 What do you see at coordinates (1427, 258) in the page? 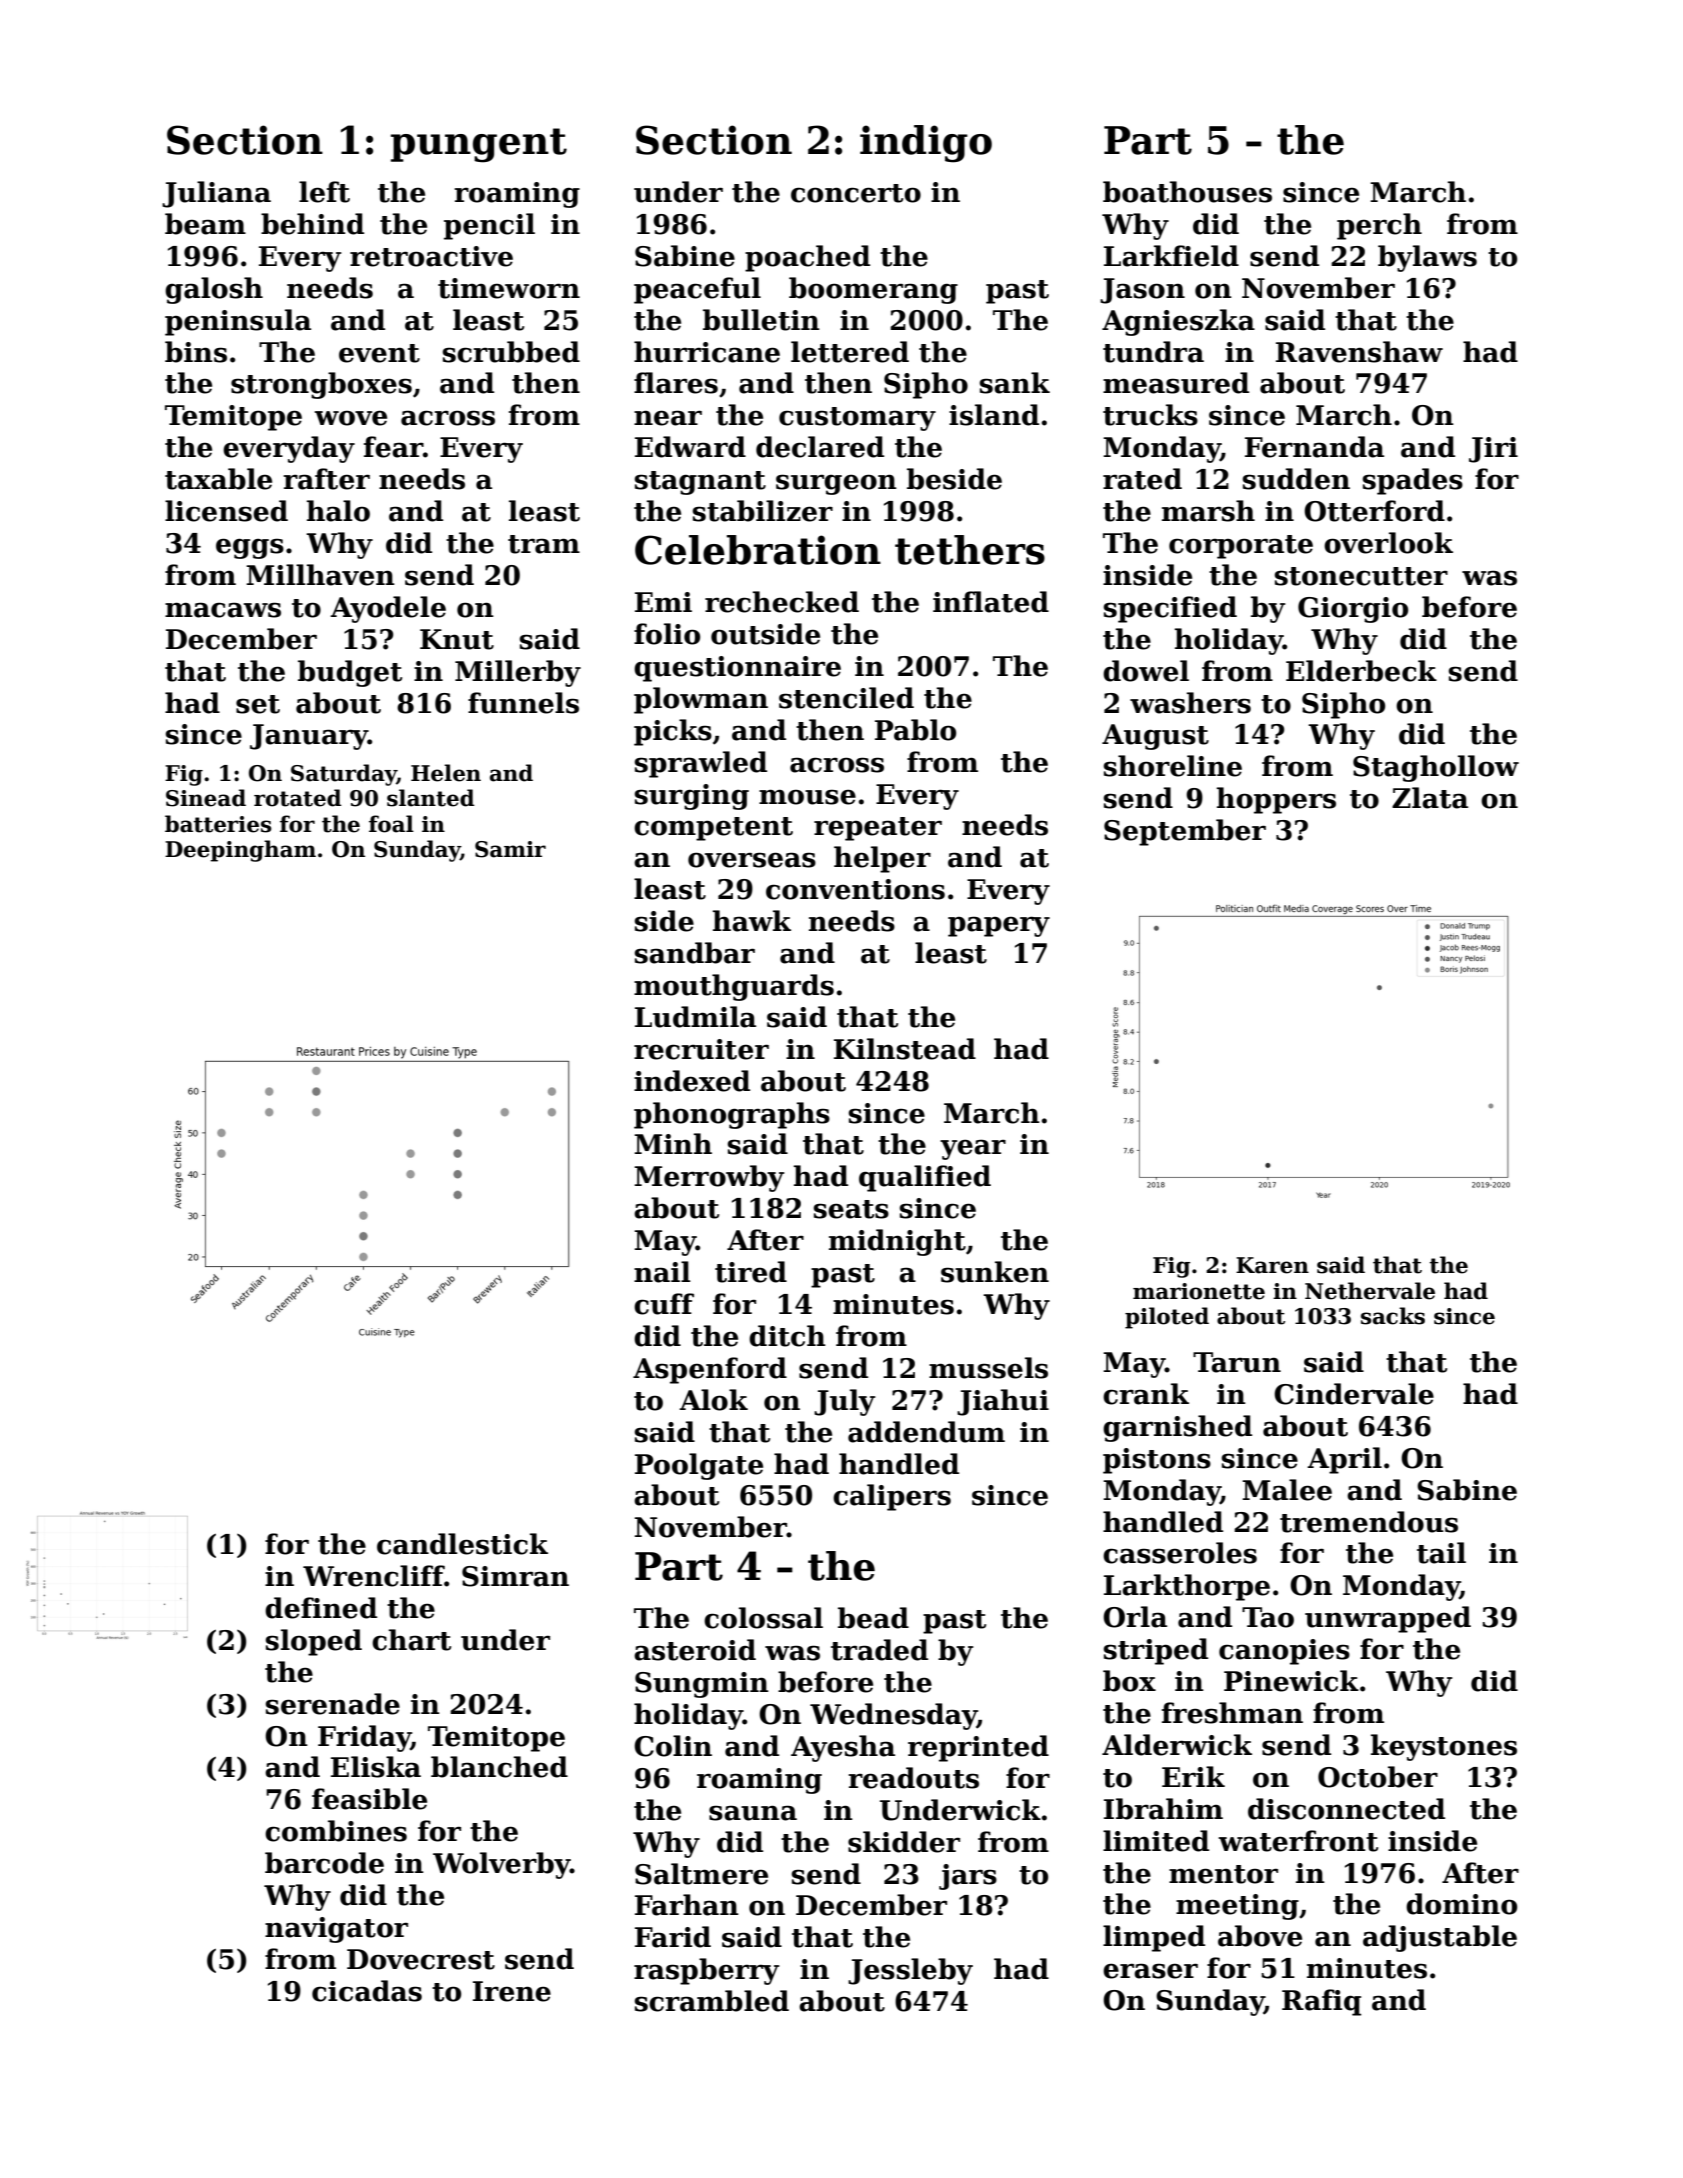
I see `bylaws` at bounding box center [1427, 258].
